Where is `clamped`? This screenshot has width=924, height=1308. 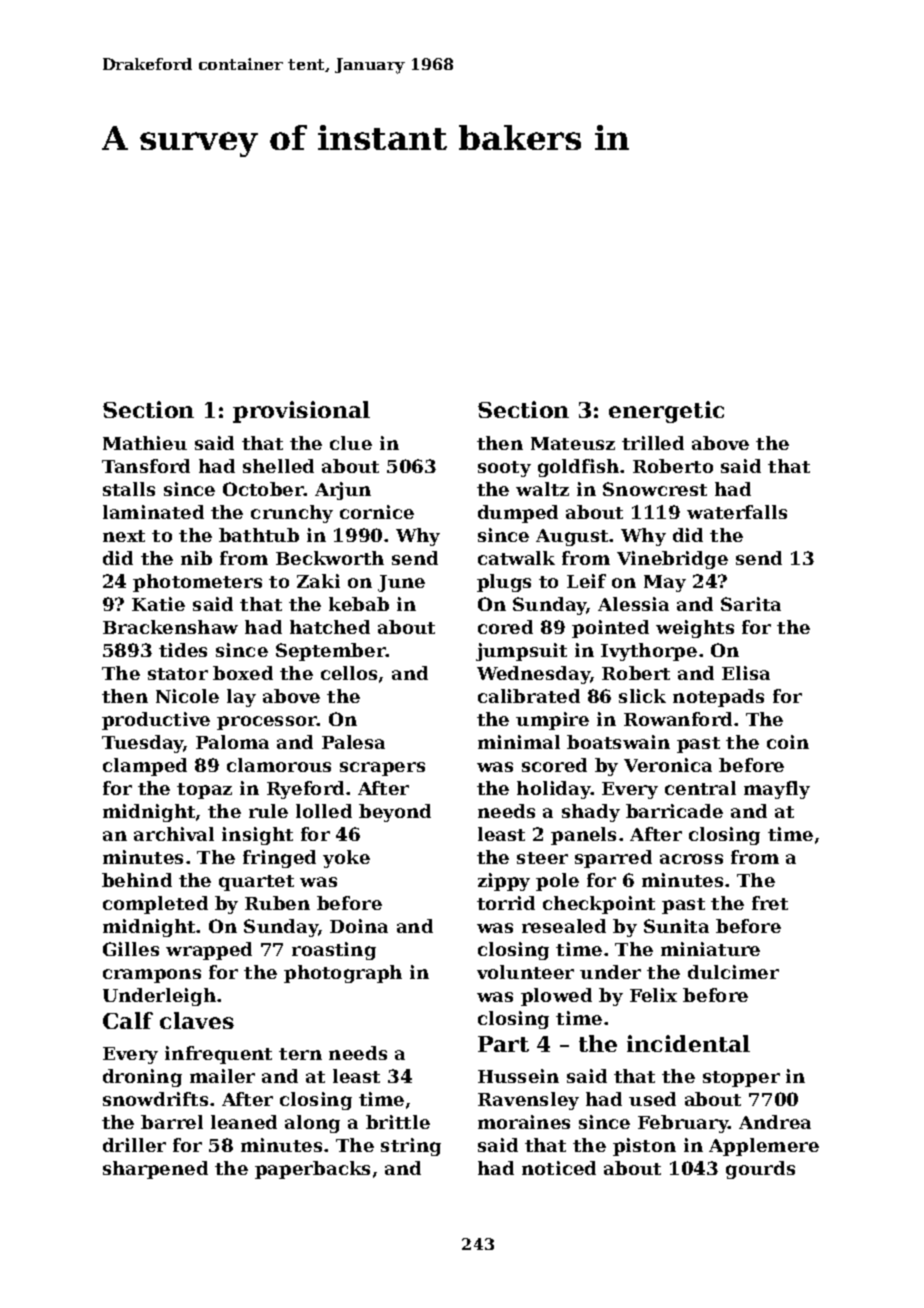 clamped is located at coordinates (145, 767).
